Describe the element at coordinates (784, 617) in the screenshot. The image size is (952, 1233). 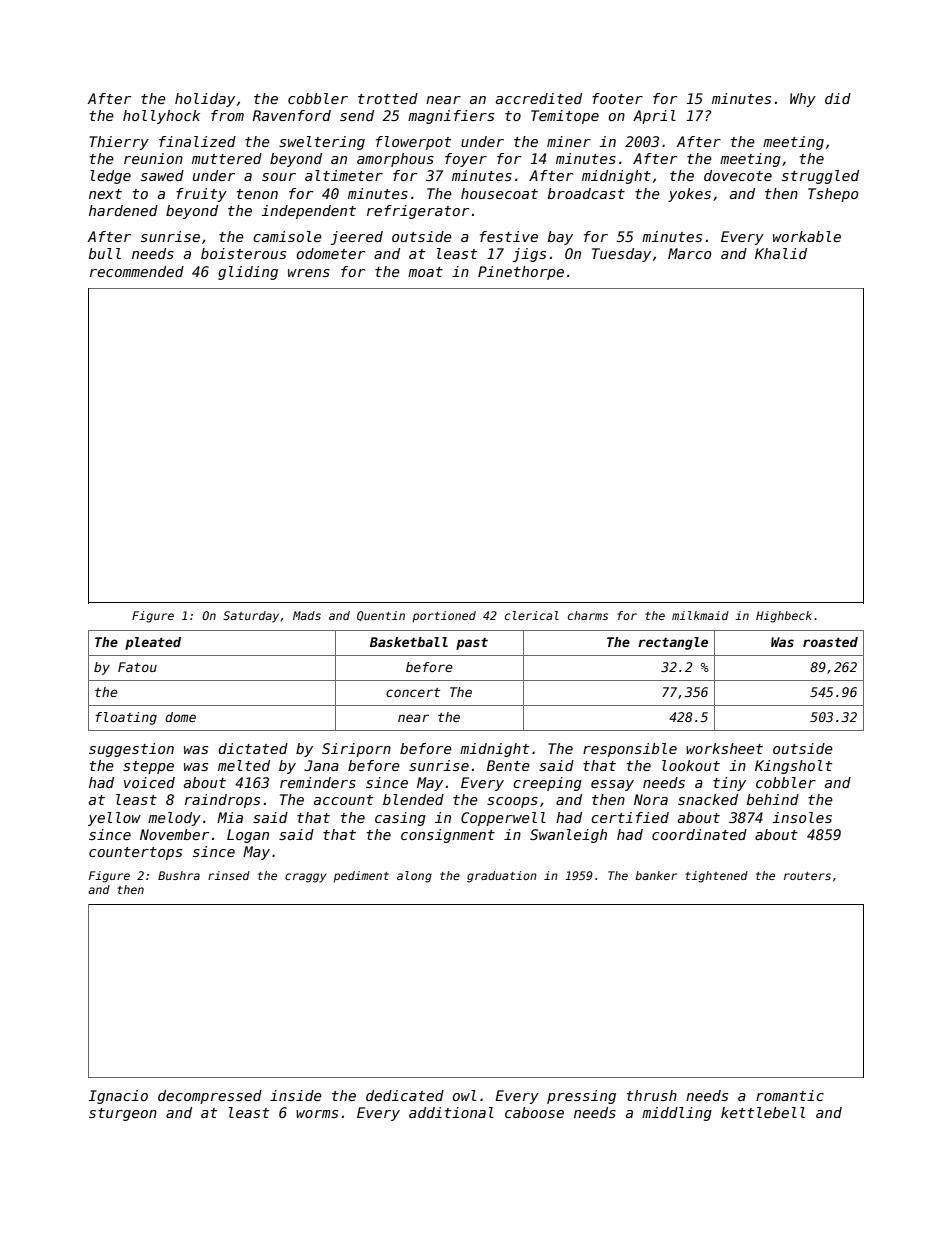
I see `Highbeck` at that location.
